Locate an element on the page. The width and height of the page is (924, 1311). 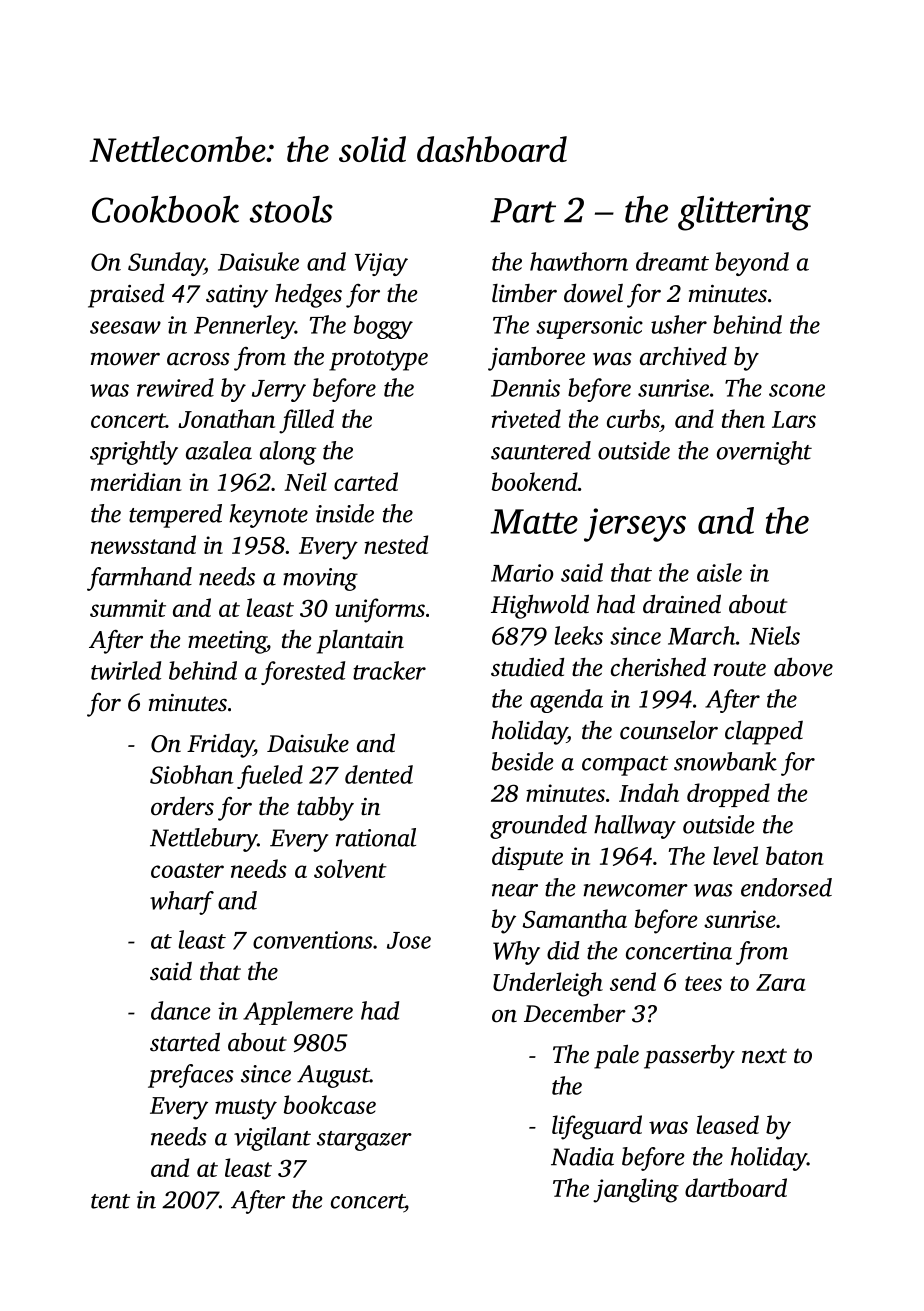
Cookbook is located at coordinates (165, 209).
